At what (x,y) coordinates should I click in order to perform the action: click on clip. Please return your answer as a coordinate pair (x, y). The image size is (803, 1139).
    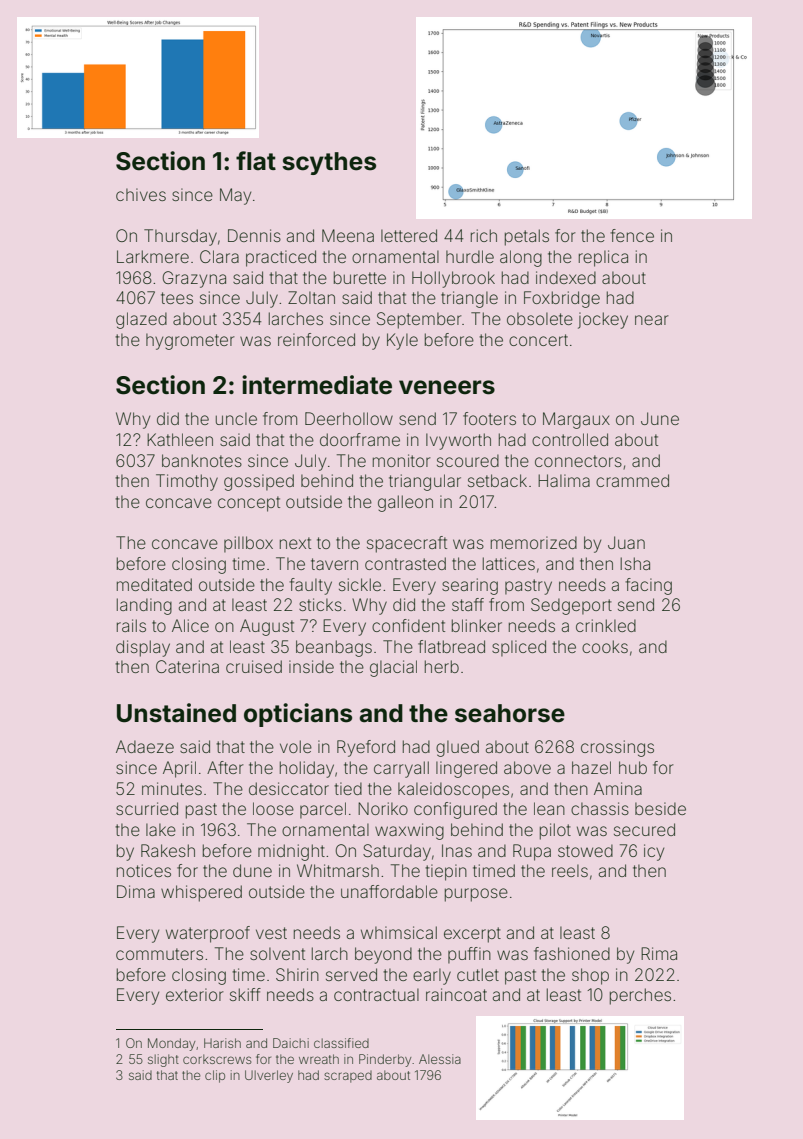
    Looking at the image, I should click on (215, 1076).
